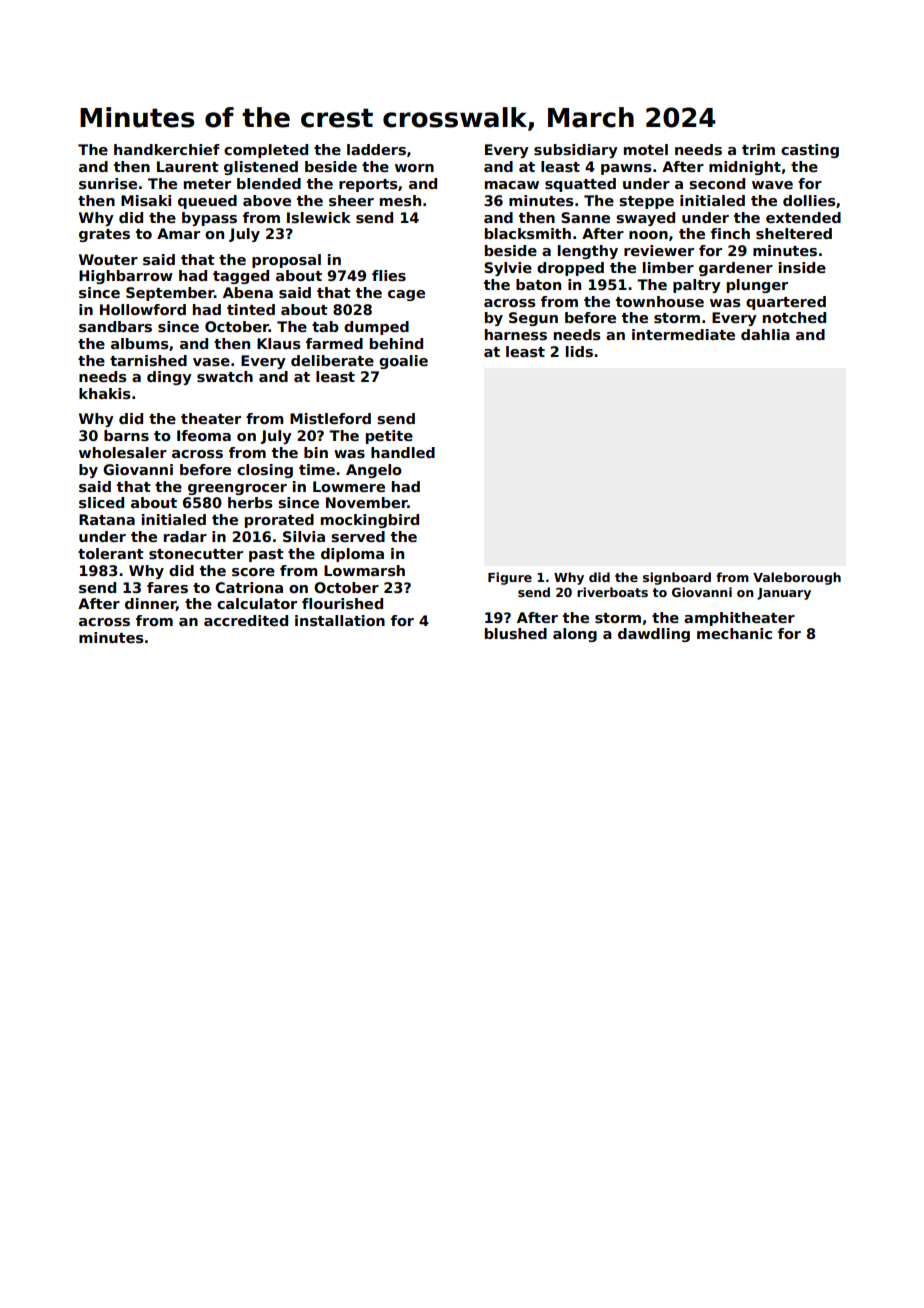 This page has width=924, height=1308. I want to click on khakis, so click(105, 393).
